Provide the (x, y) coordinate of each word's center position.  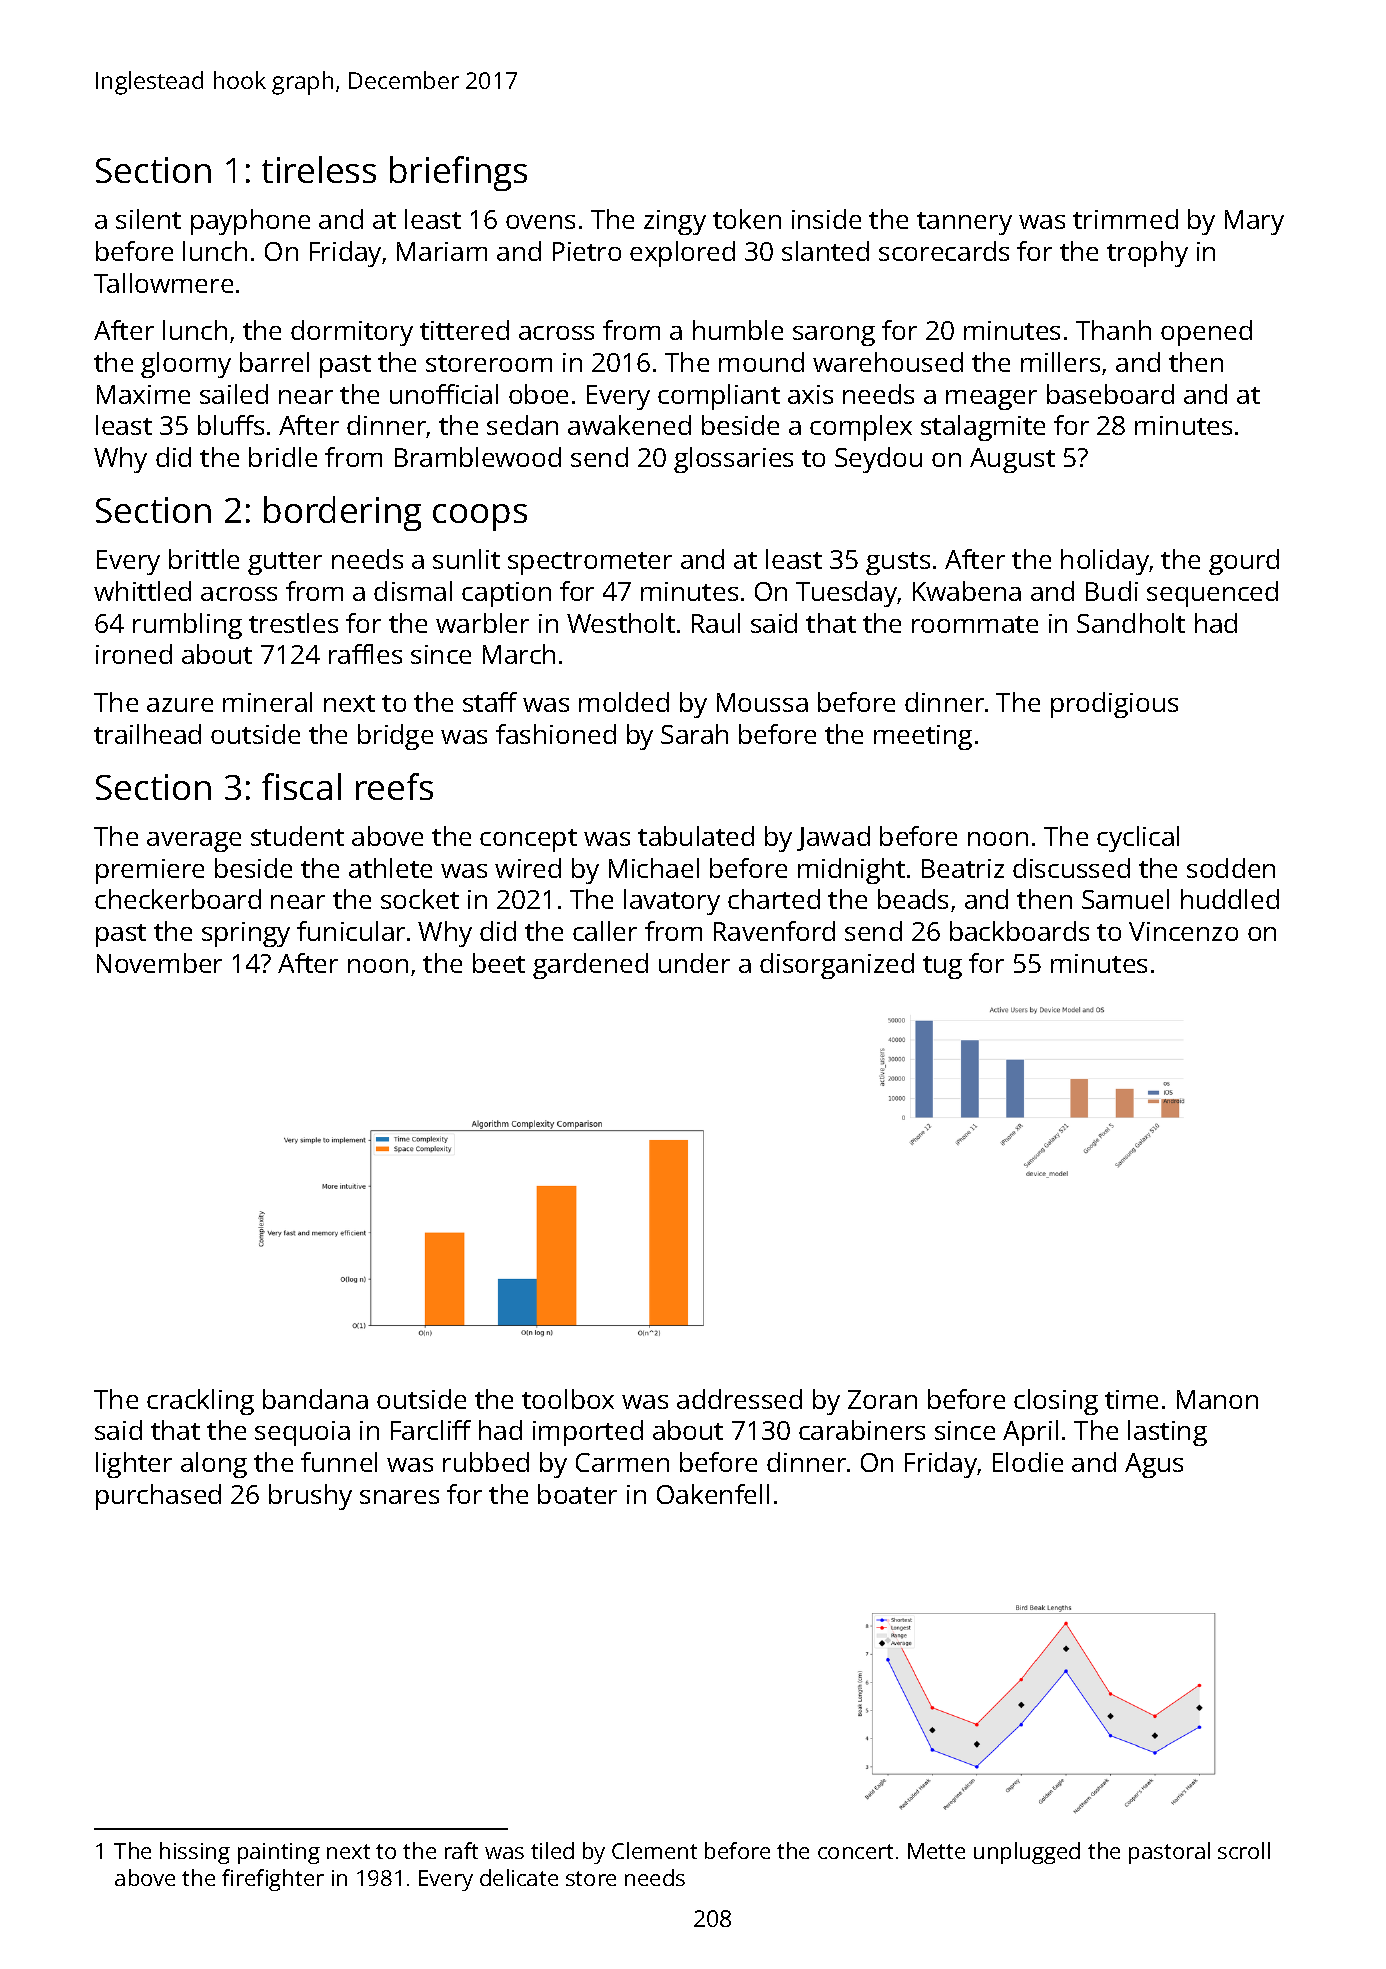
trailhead (147, 734)
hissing (195, 1853)
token (747, 219)
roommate (975, 624)
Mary (1254, 222)
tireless (319, 169)
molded (624, 702)
